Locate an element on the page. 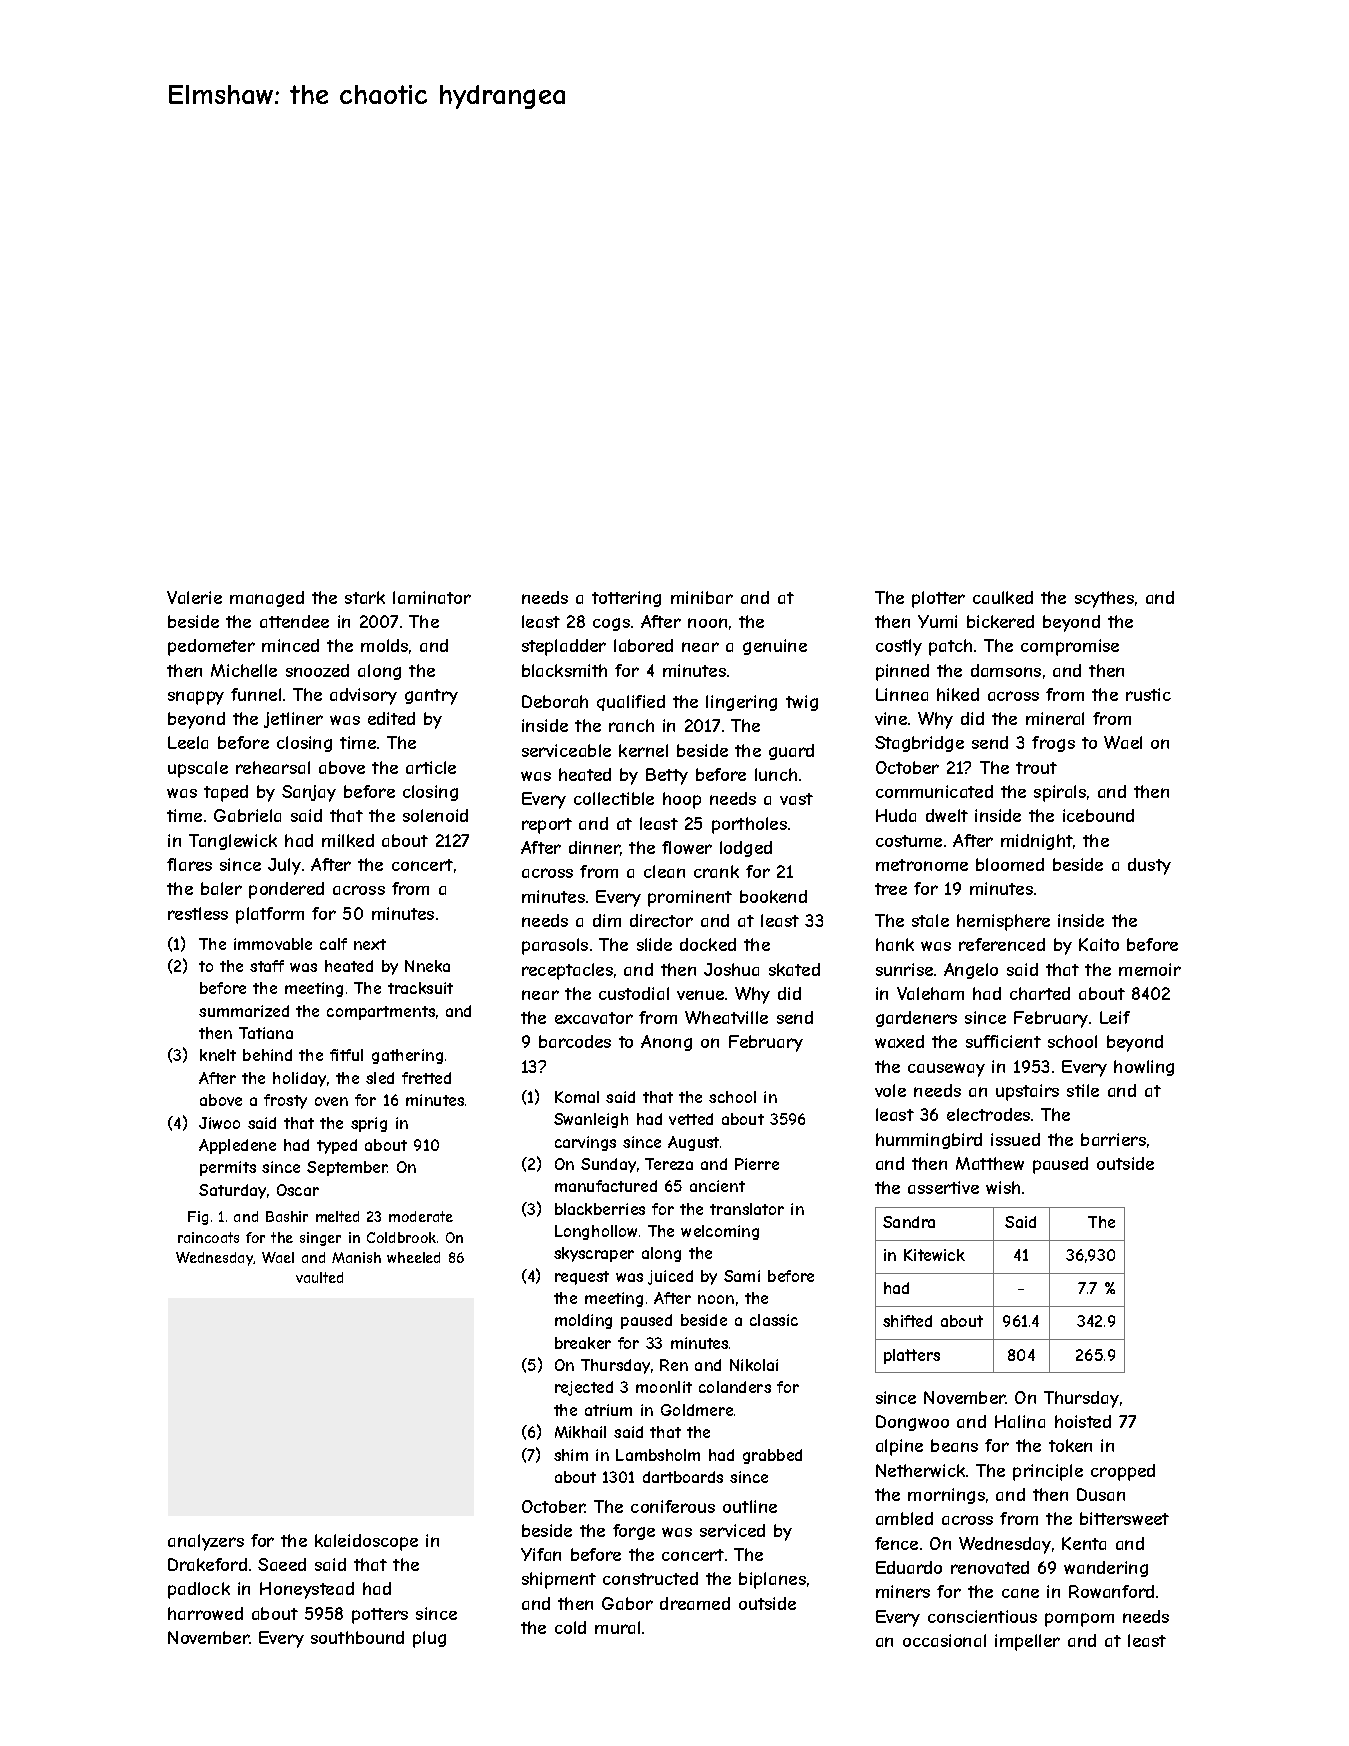 This page has height=1746, width=1349. minibar is located at coordinates (702, 597).
